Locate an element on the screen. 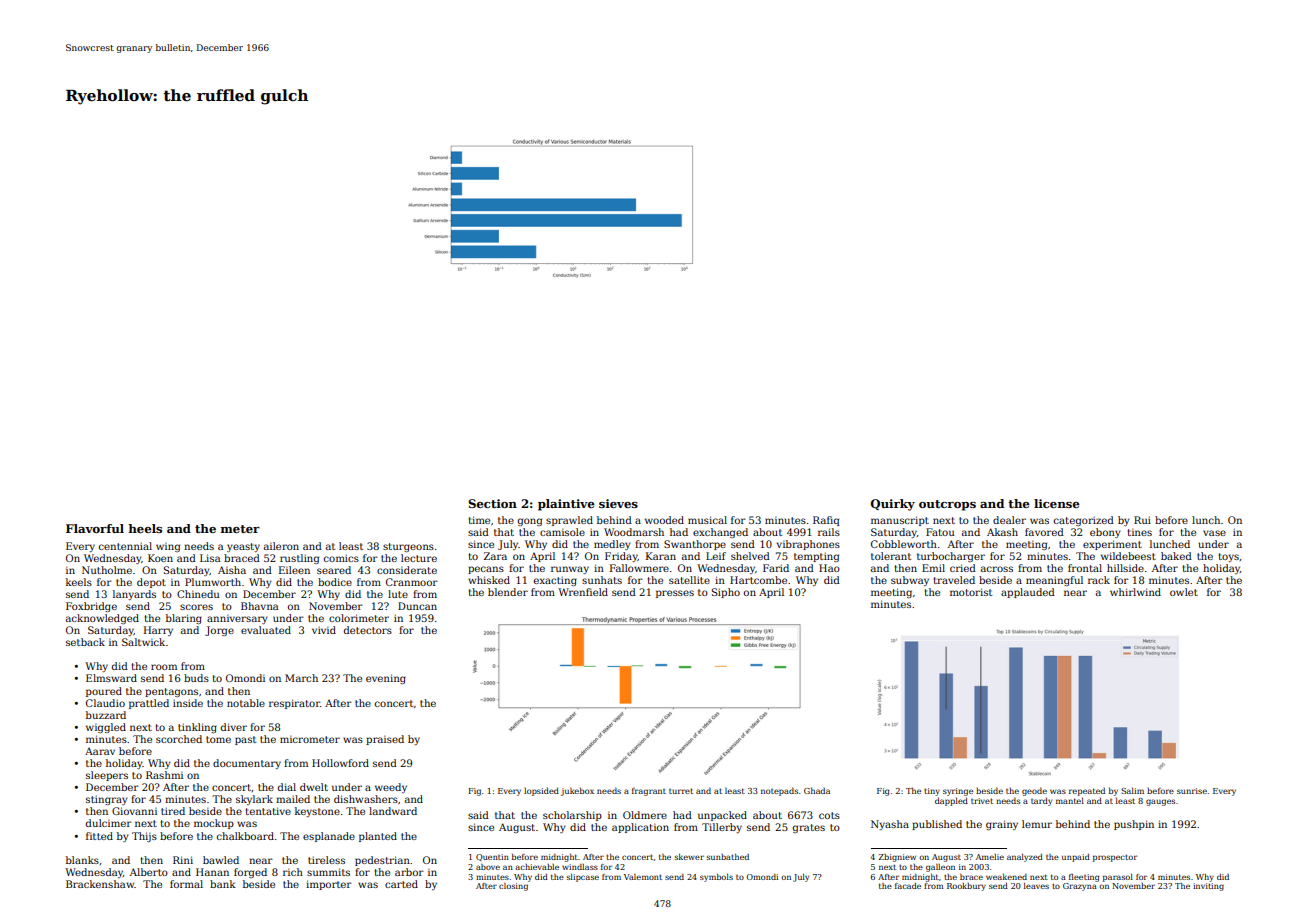 The width and height of the screenshot is (1308, 924). sieves is located at coordinates (618, 503).
